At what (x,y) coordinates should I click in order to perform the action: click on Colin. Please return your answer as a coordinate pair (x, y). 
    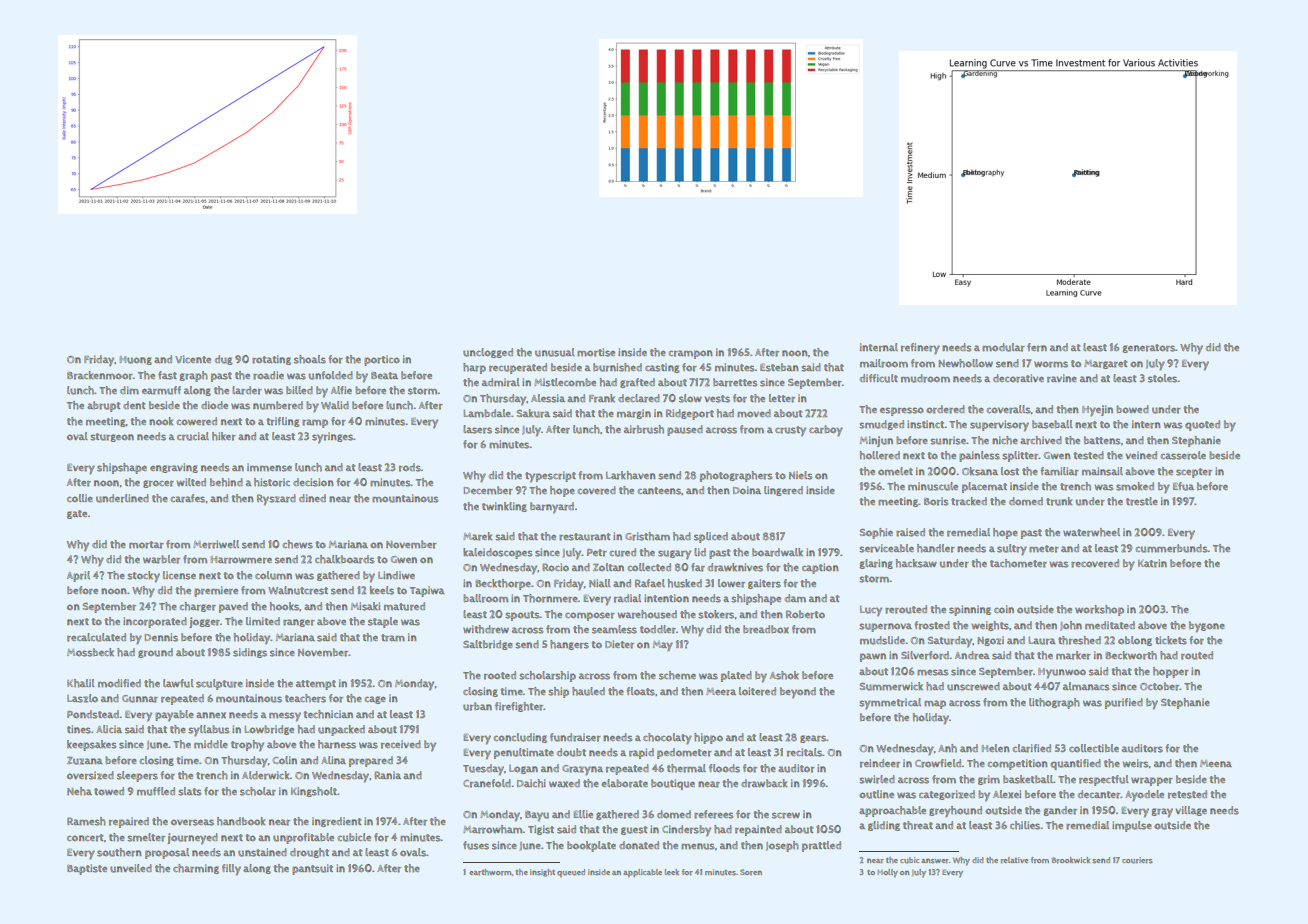
    Looking at the image, I should click on (285, 760).
